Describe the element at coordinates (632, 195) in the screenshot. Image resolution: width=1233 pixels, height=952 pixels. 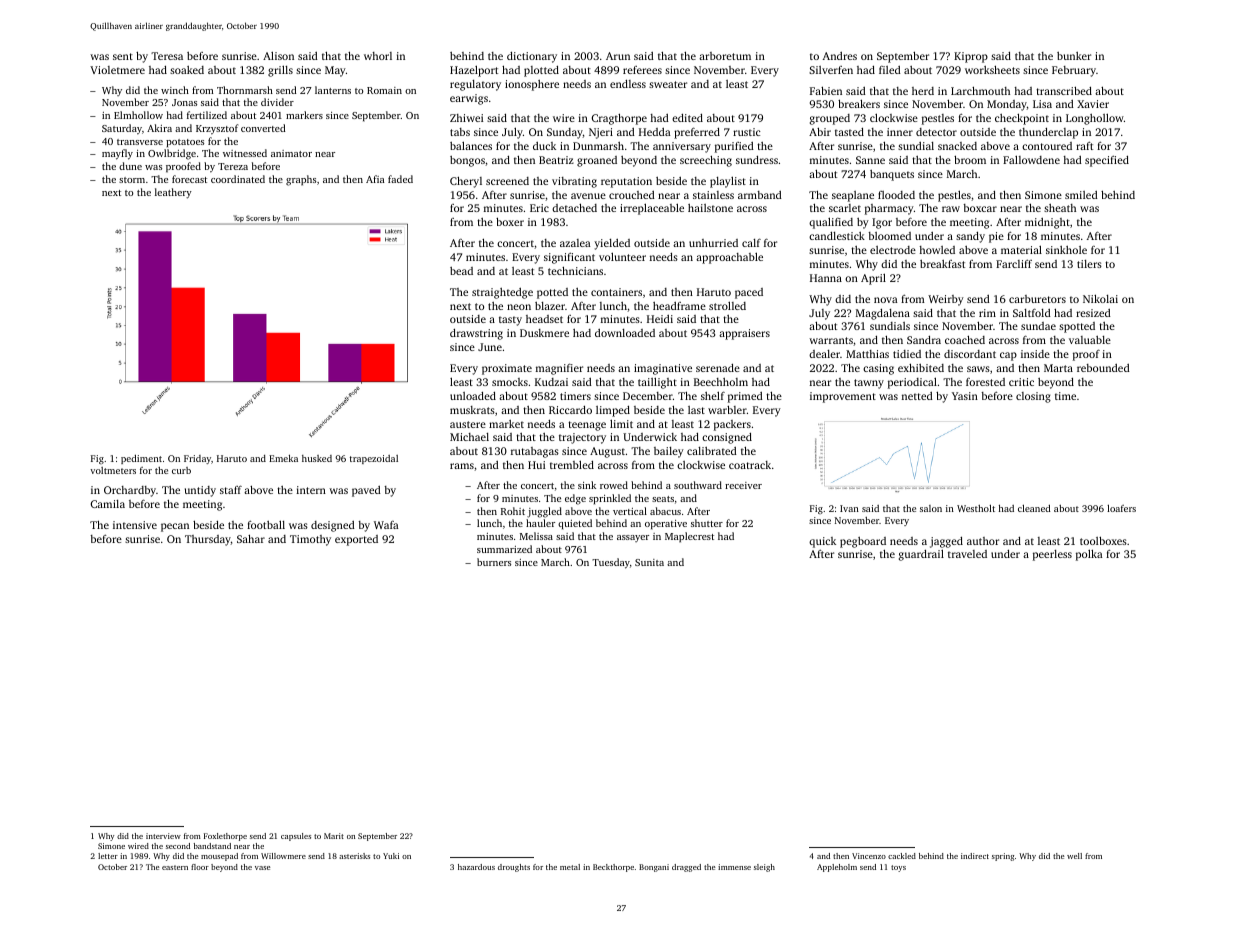
I see `crouched` at that location.
